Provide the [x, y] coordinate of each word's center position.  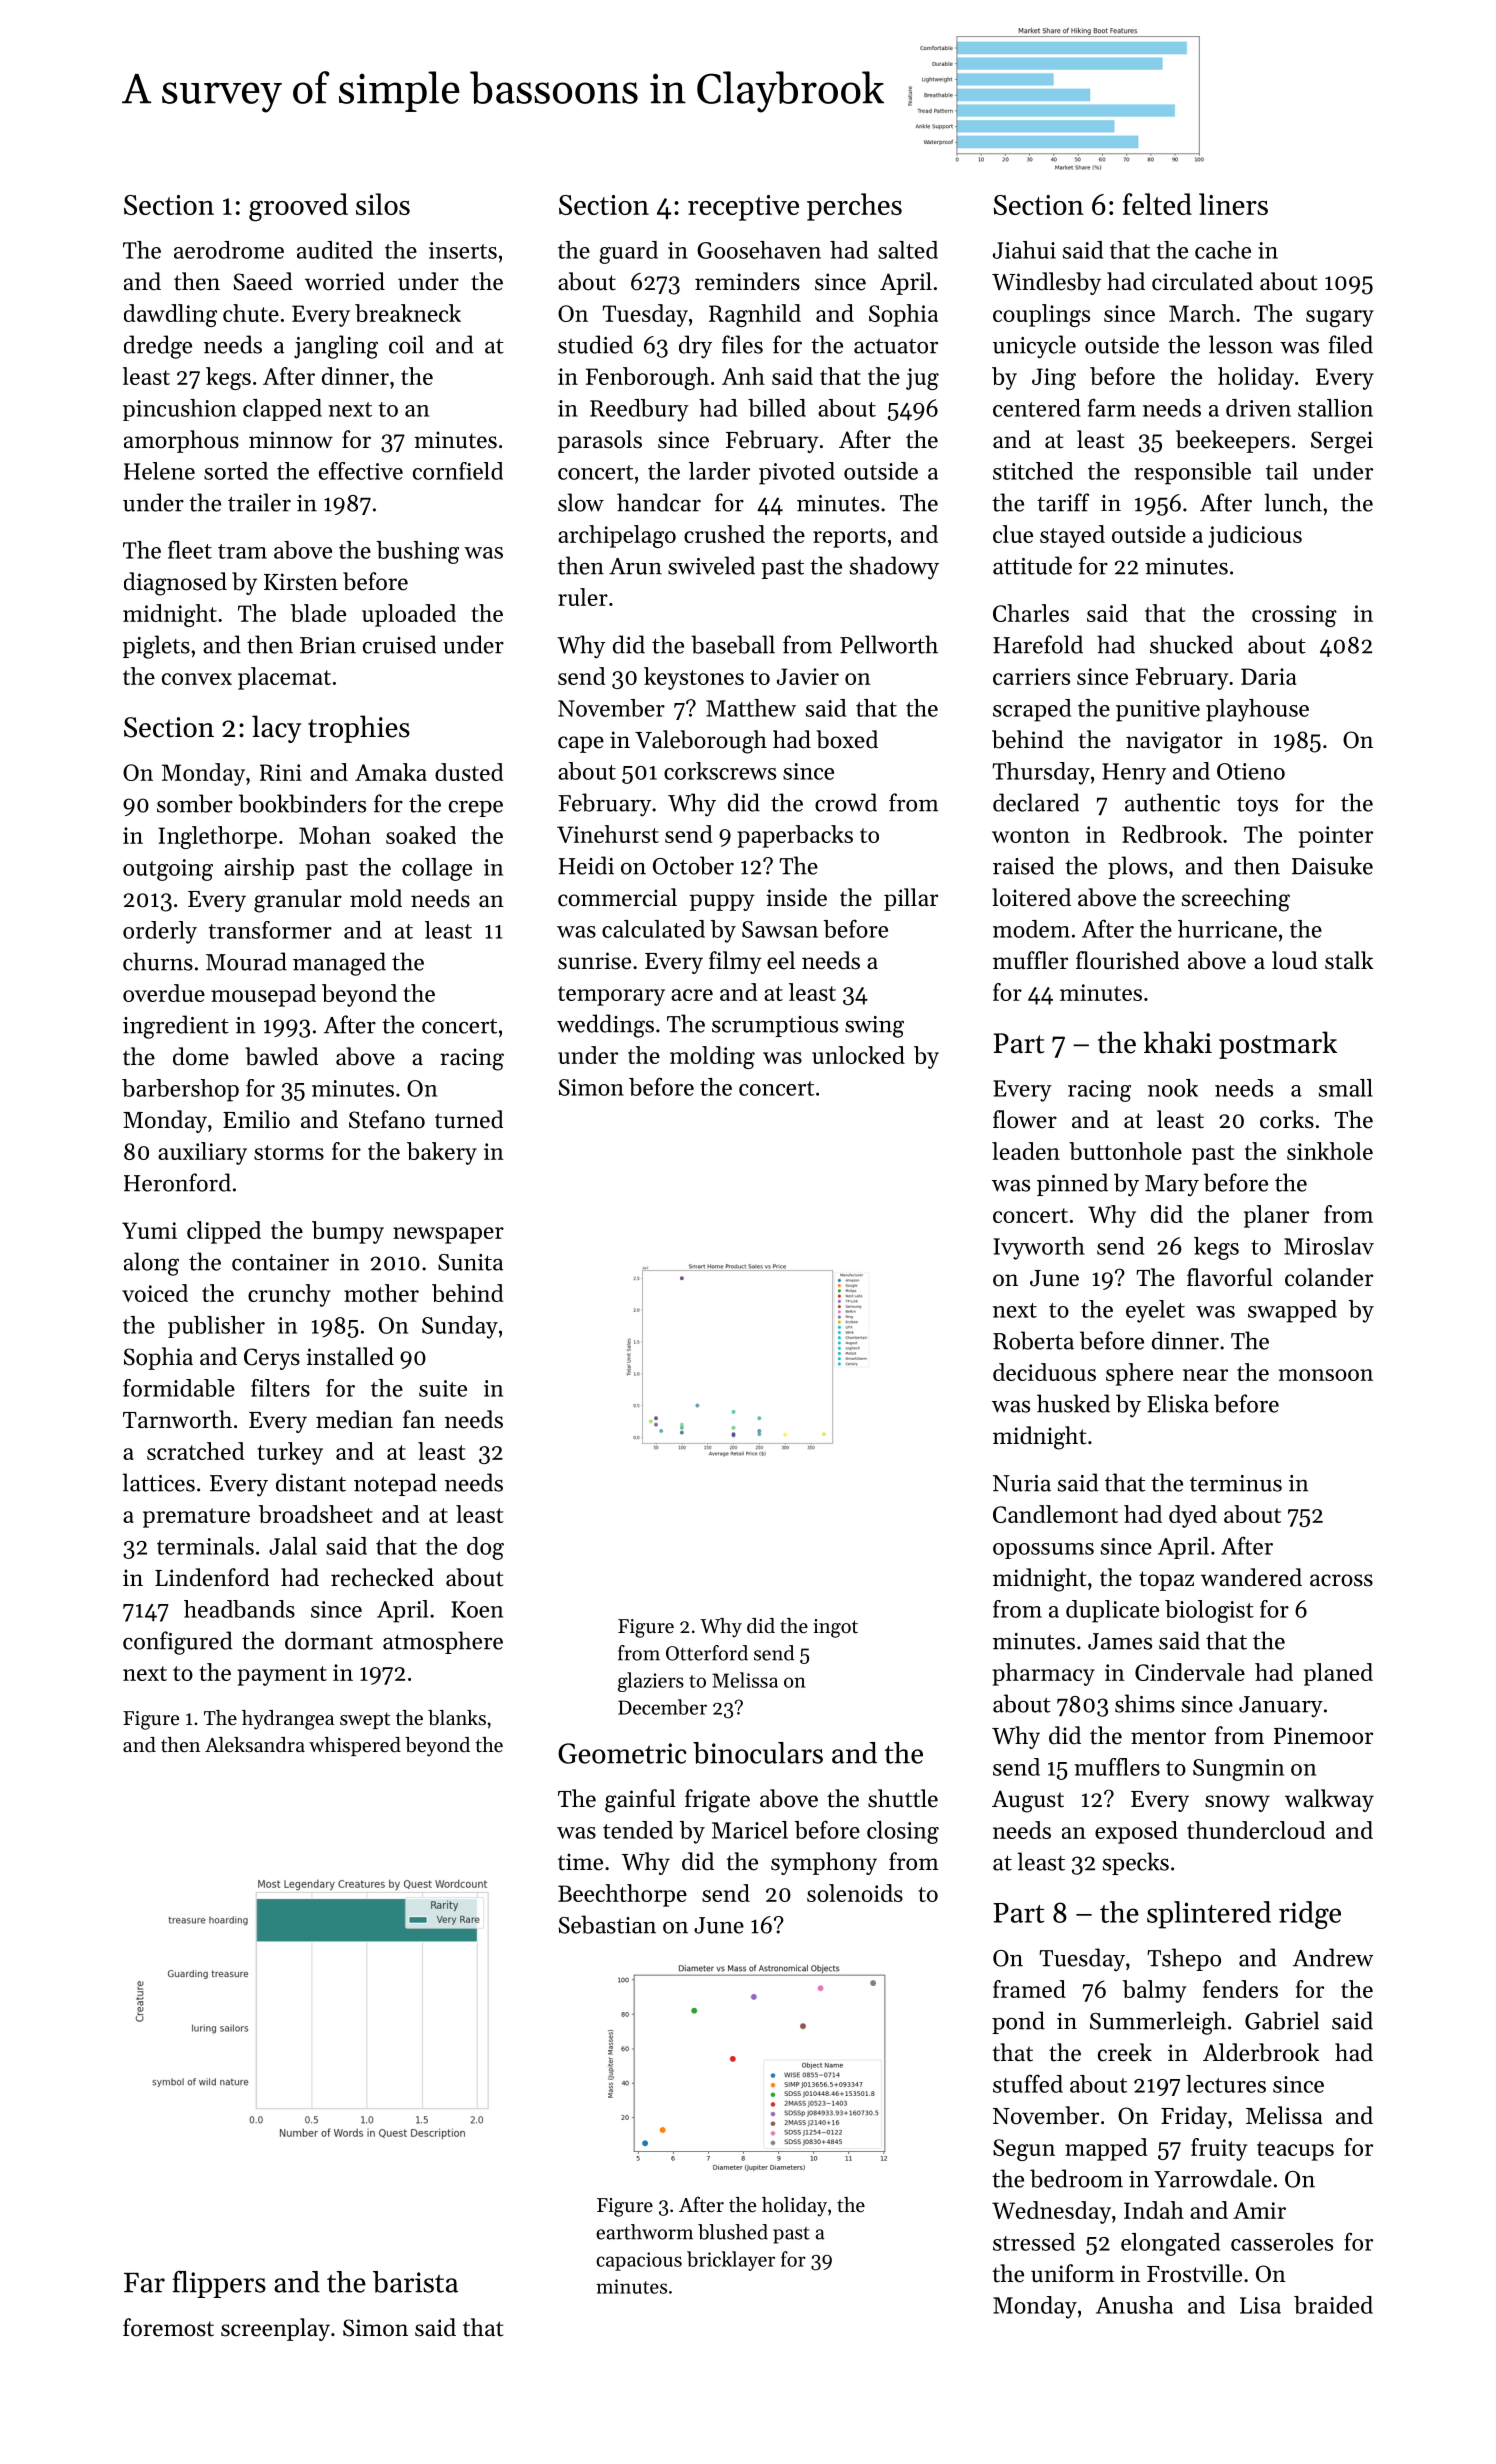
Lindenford [212, 1577]
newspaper [448, 1235]
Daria [1268, 676]
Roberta [1033, 1340]
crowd [846, 802]
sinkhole [1330, 1151]
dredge [158, 347]
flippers [219, 2284]
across [1341, 1580]
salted [908, 250]
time [580, 1862]
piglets [156, 647]
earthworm [644, 2232]
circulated [1202, 281]
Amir [1259, 2210]
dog [485, 1548]
